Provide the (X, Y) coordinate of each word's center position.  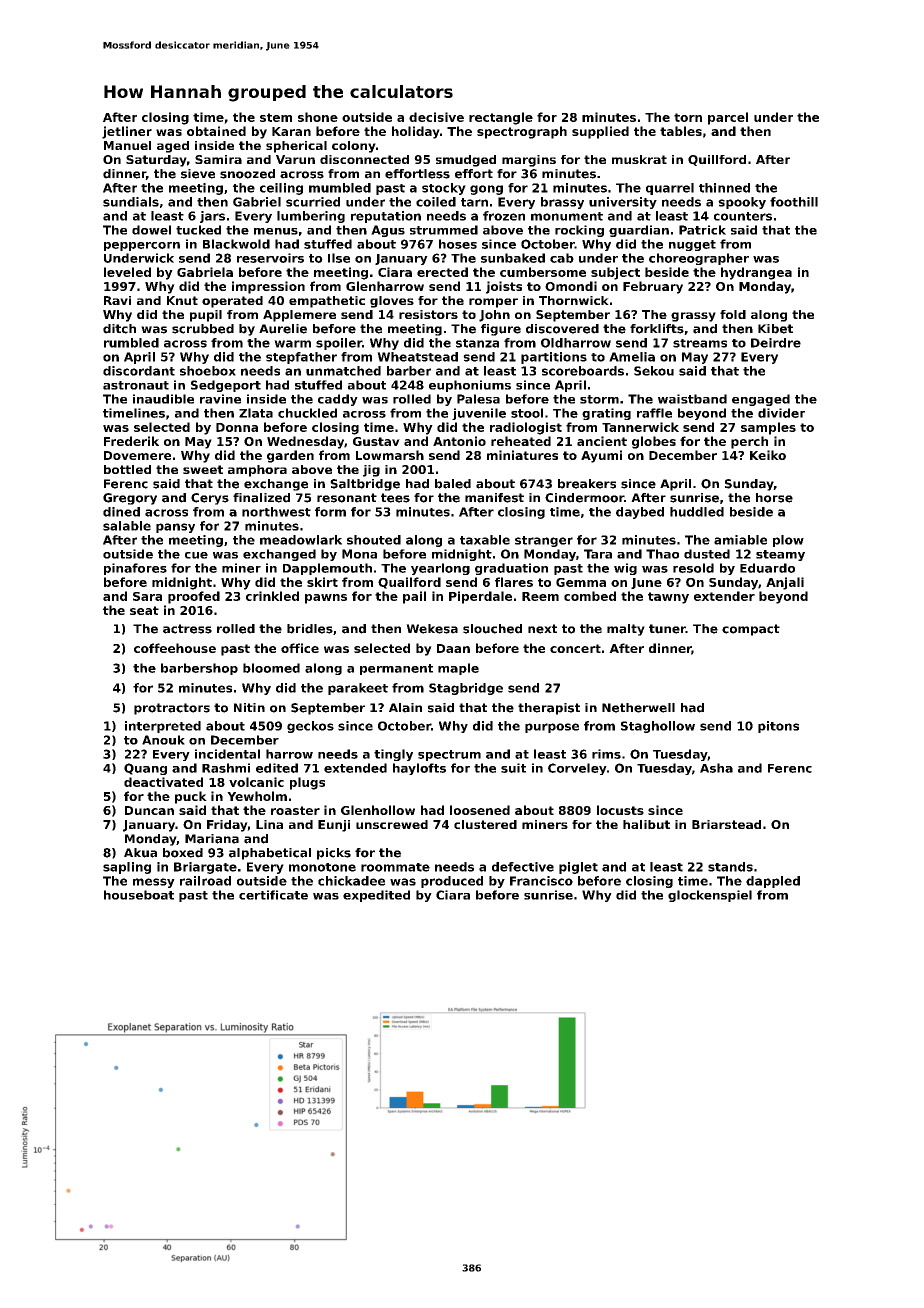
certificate (273, 895)
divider (781, 413)
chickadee (351, 881)
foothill (794, 202)
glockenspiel (710, 896)
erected (442, 272)
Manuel (127, 145)
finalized (261, 498)
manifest (494, 498)
